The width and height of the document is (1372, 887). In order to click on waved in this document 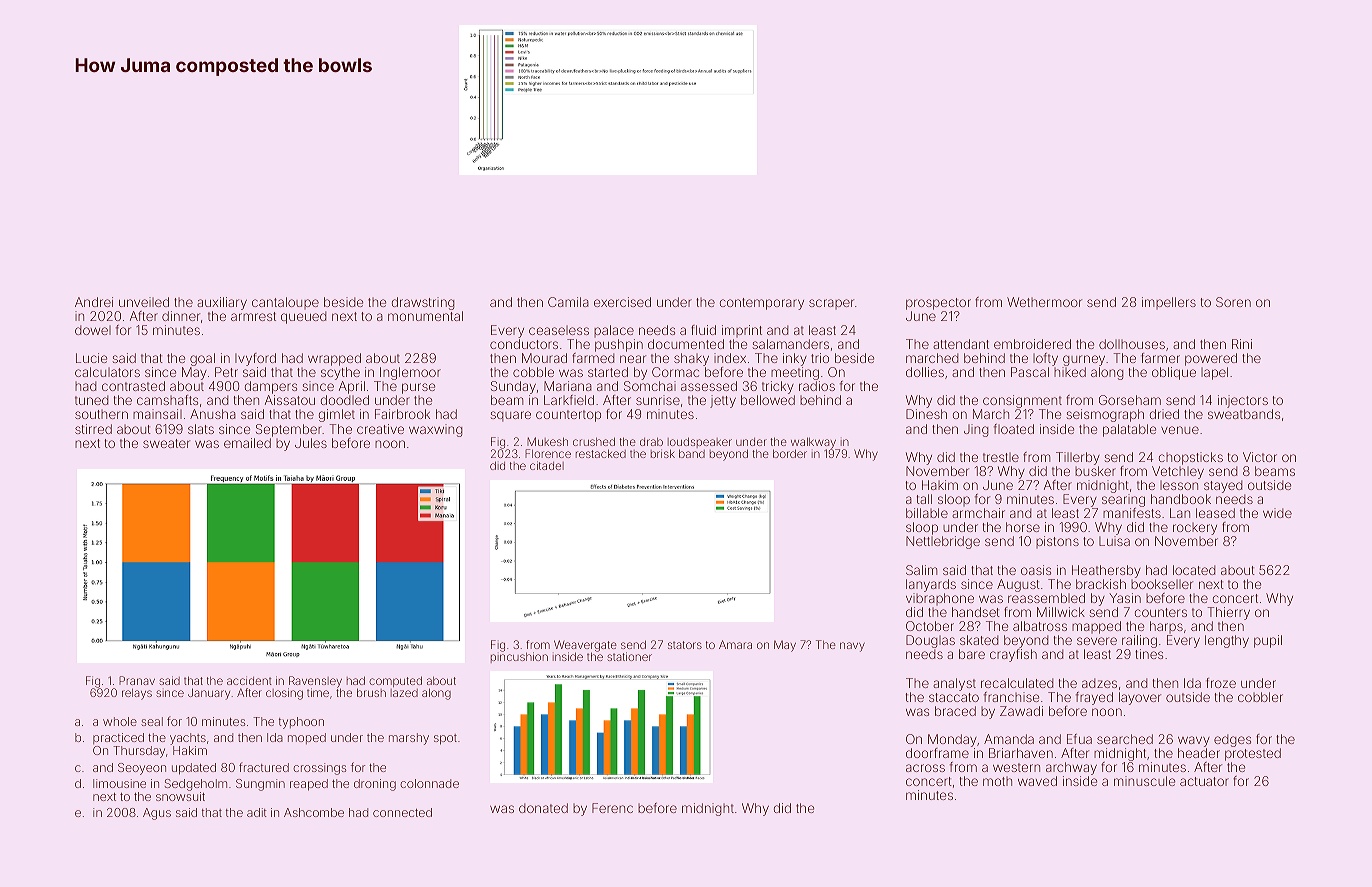, I will do `click(1037, 781)`.
